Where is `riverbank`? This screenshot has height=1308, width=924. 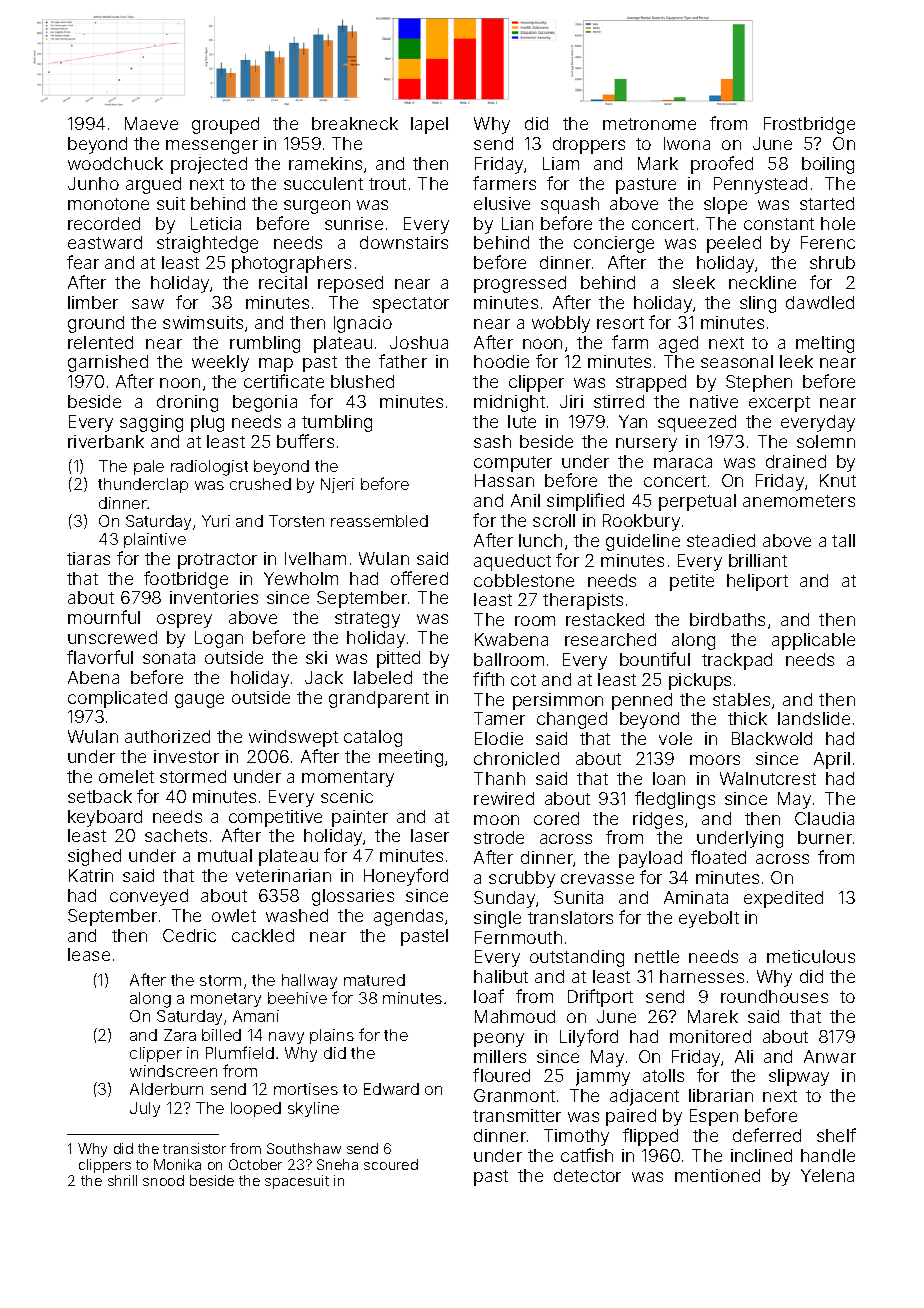
riverbank is located at coordinates (106, 441).
